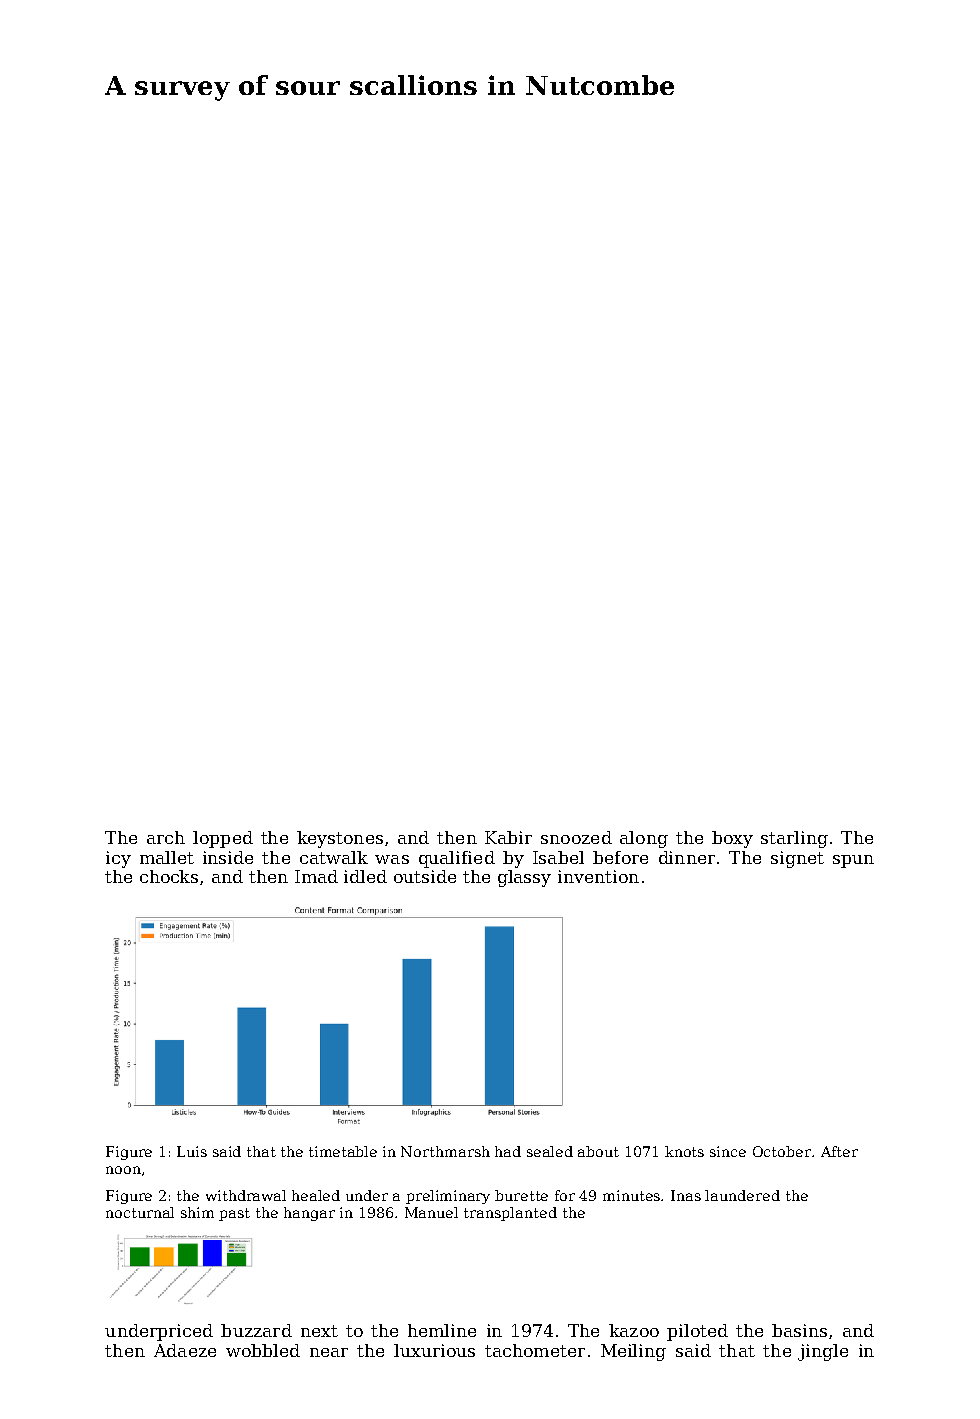 The height and width of the document is (1419, 980). I want to click on nocturnal, so click(140, 1212).
